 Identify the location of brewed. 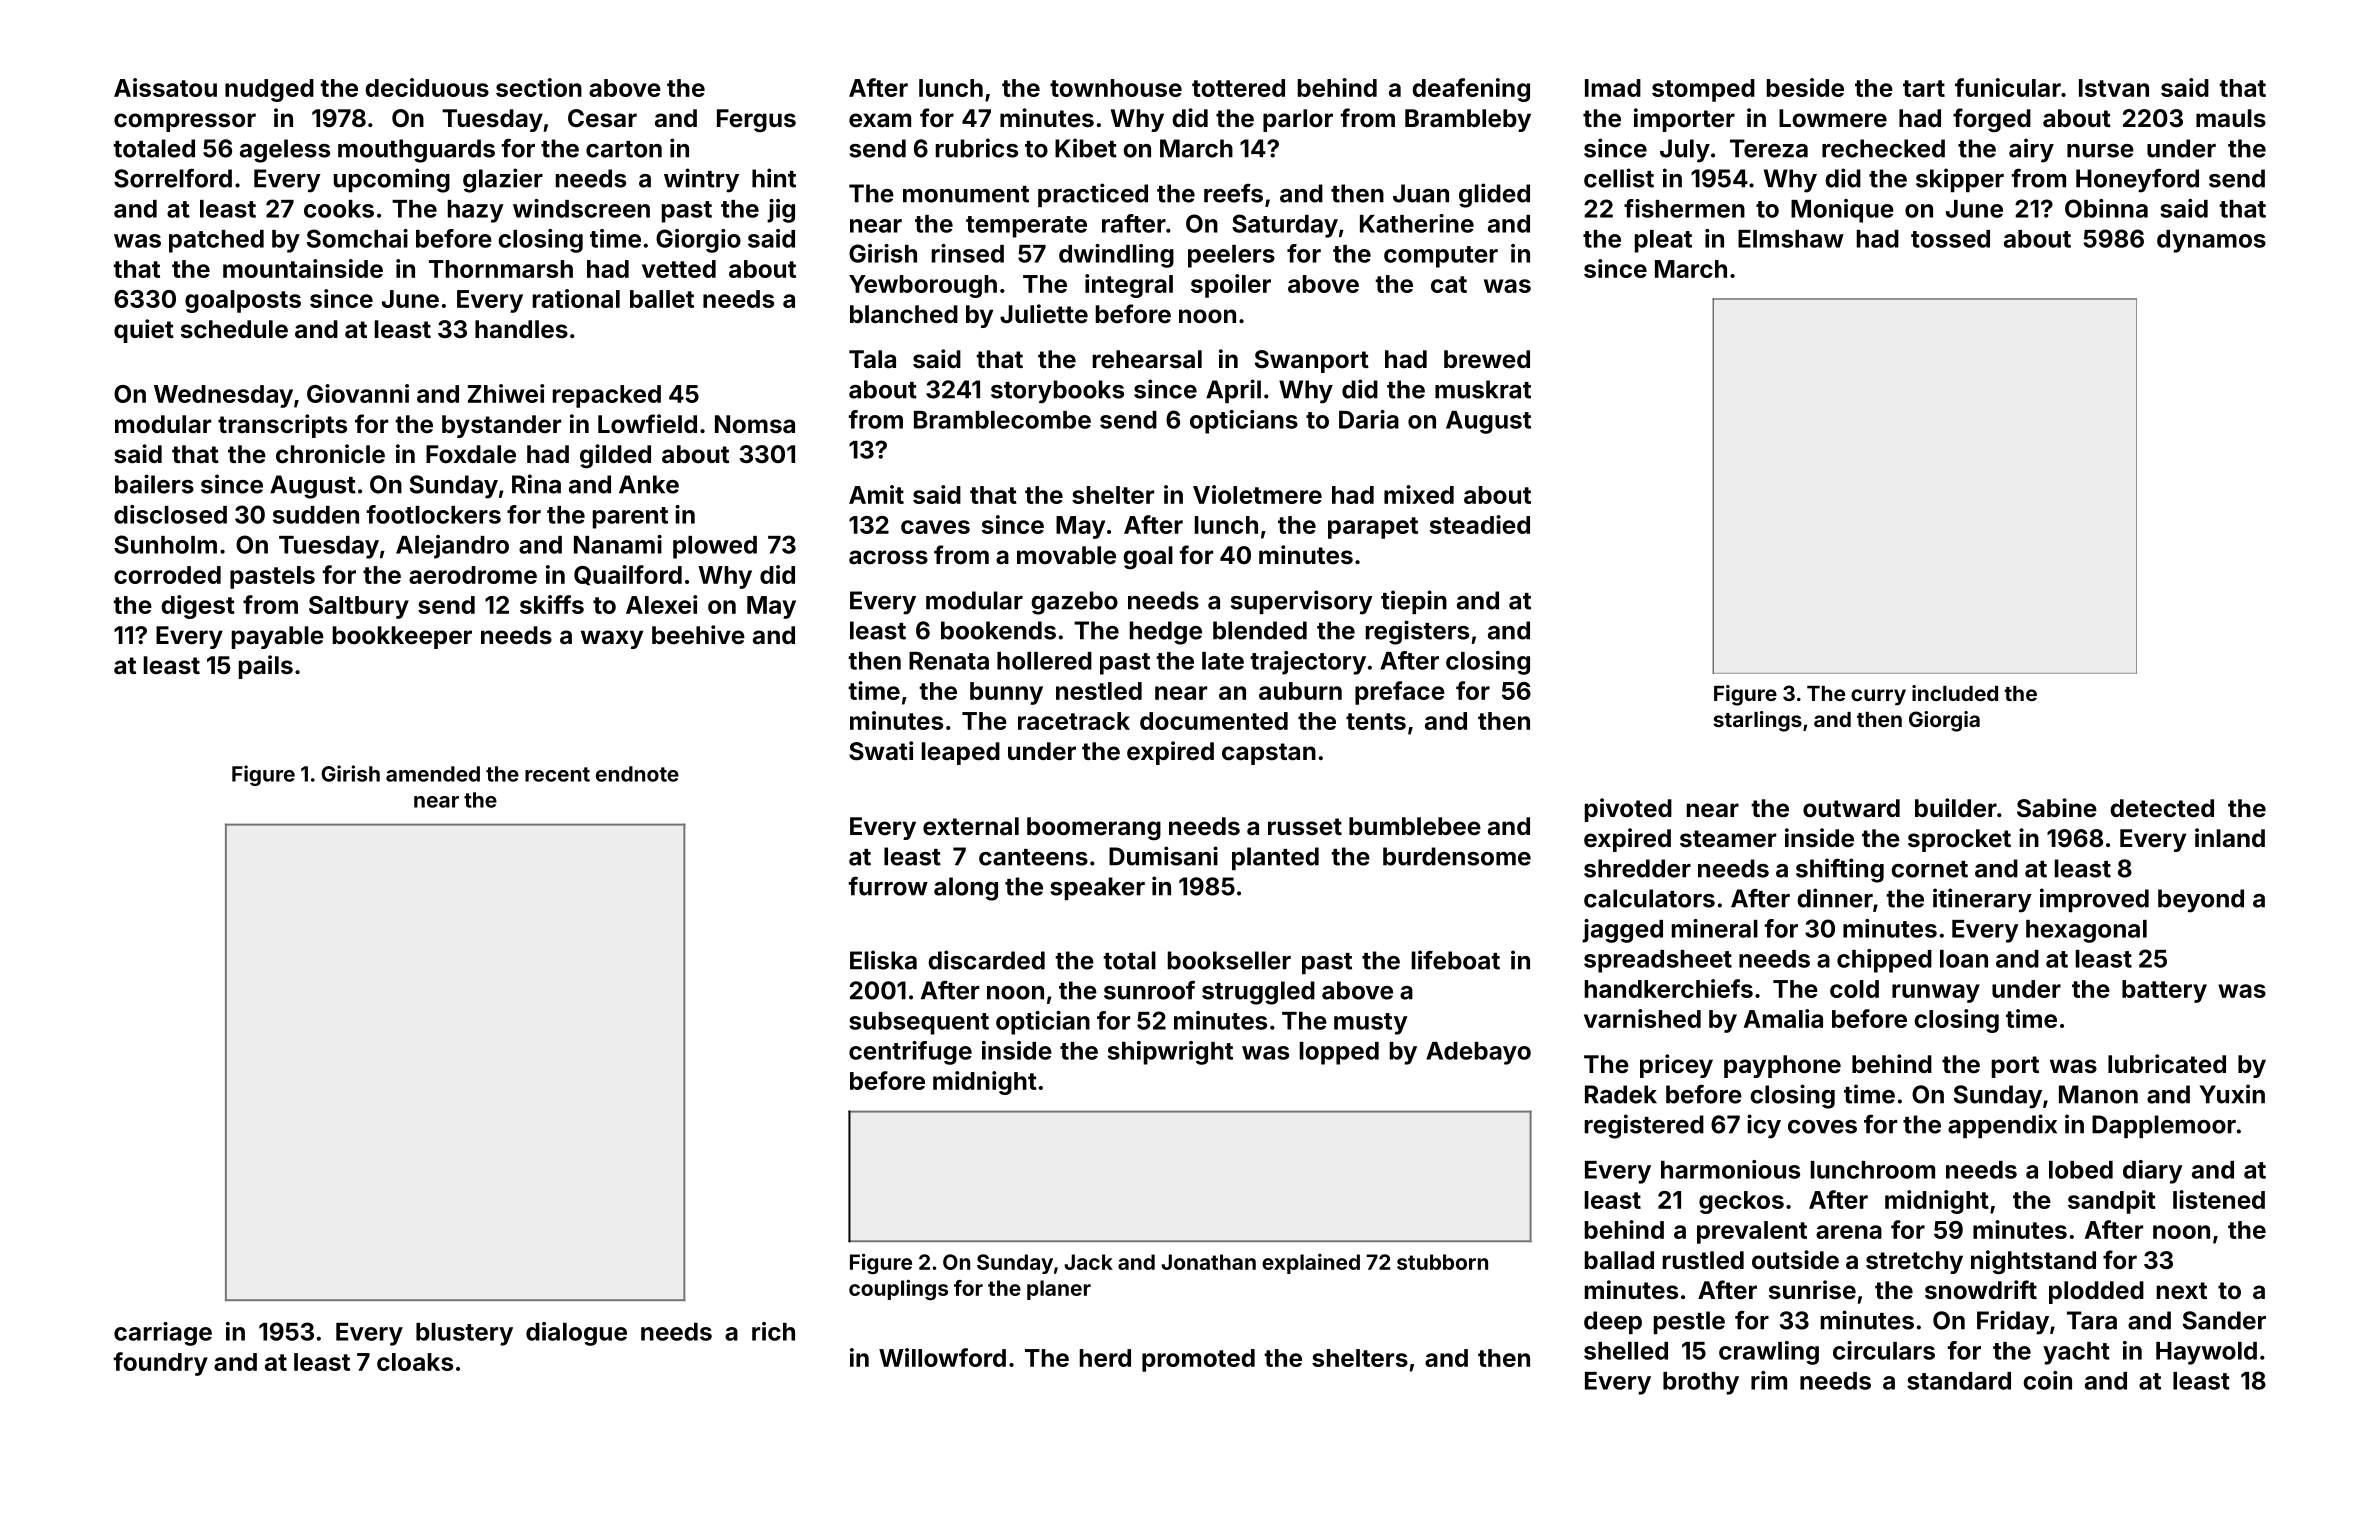
(1487, 359).
